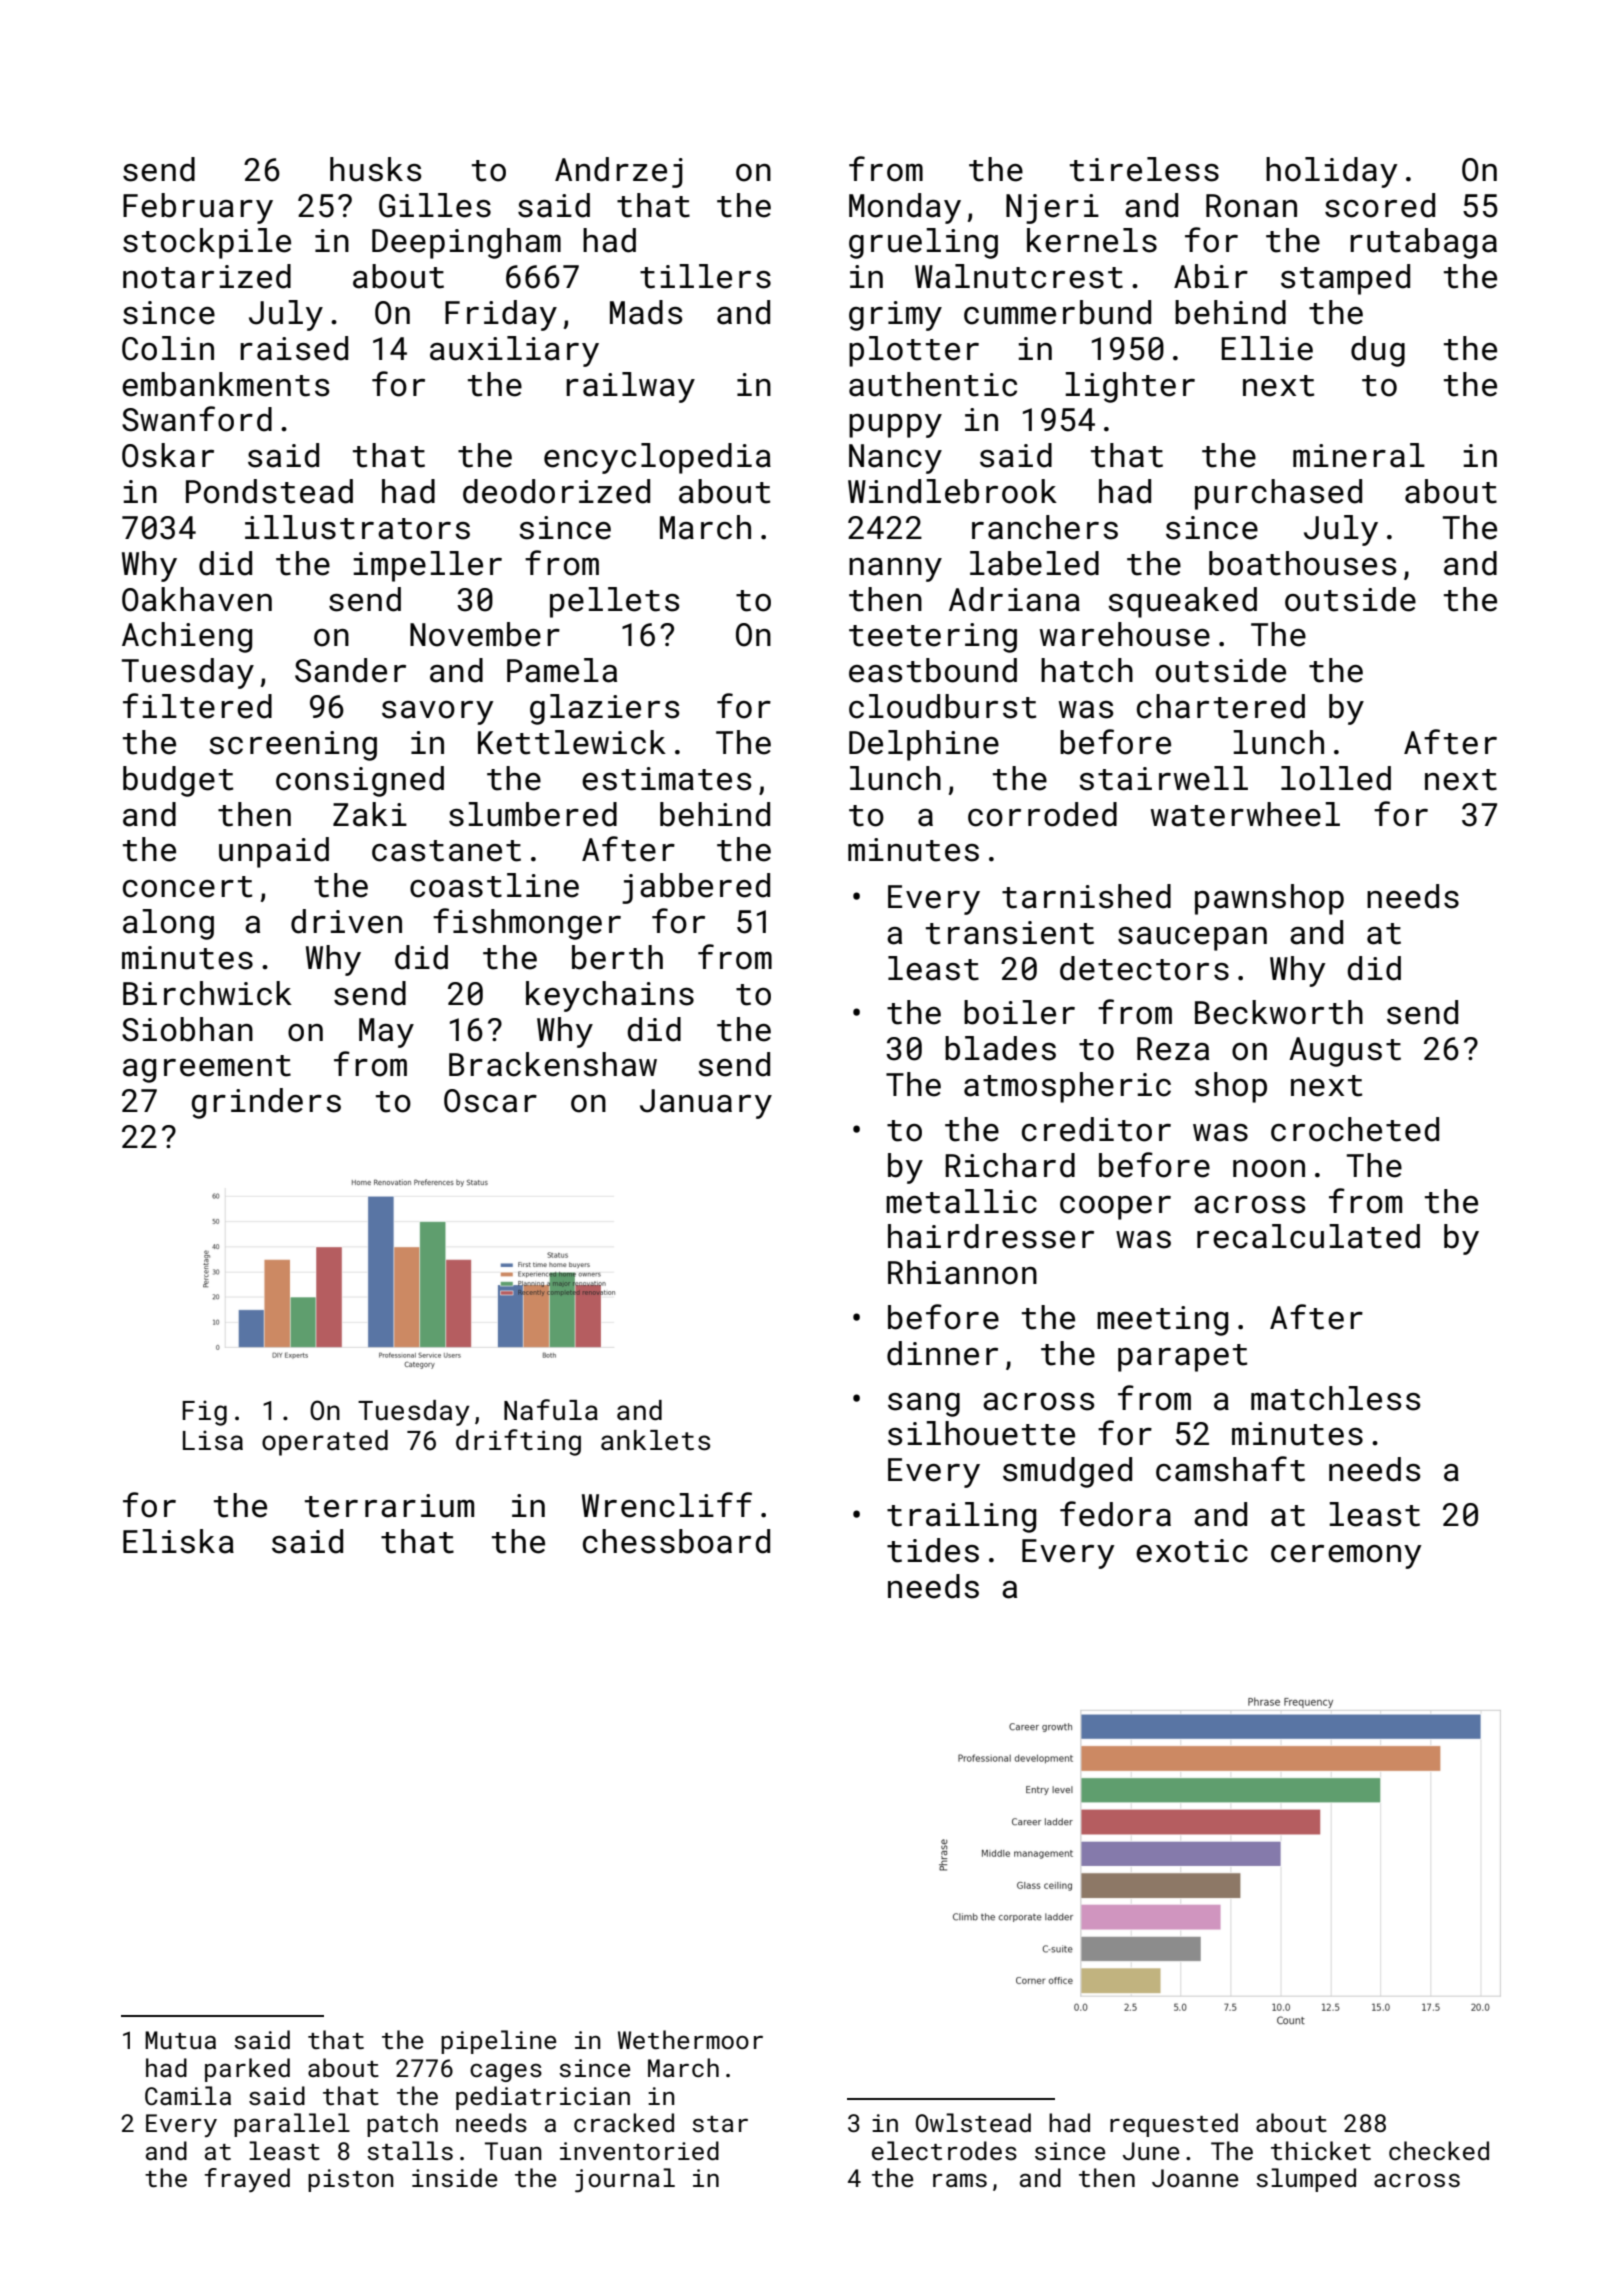 The image size is (1620, 2292). What do you see at coordinates (1057, 312) in the page?
I see `cummerbund` at bounding box center [1057, 312].
